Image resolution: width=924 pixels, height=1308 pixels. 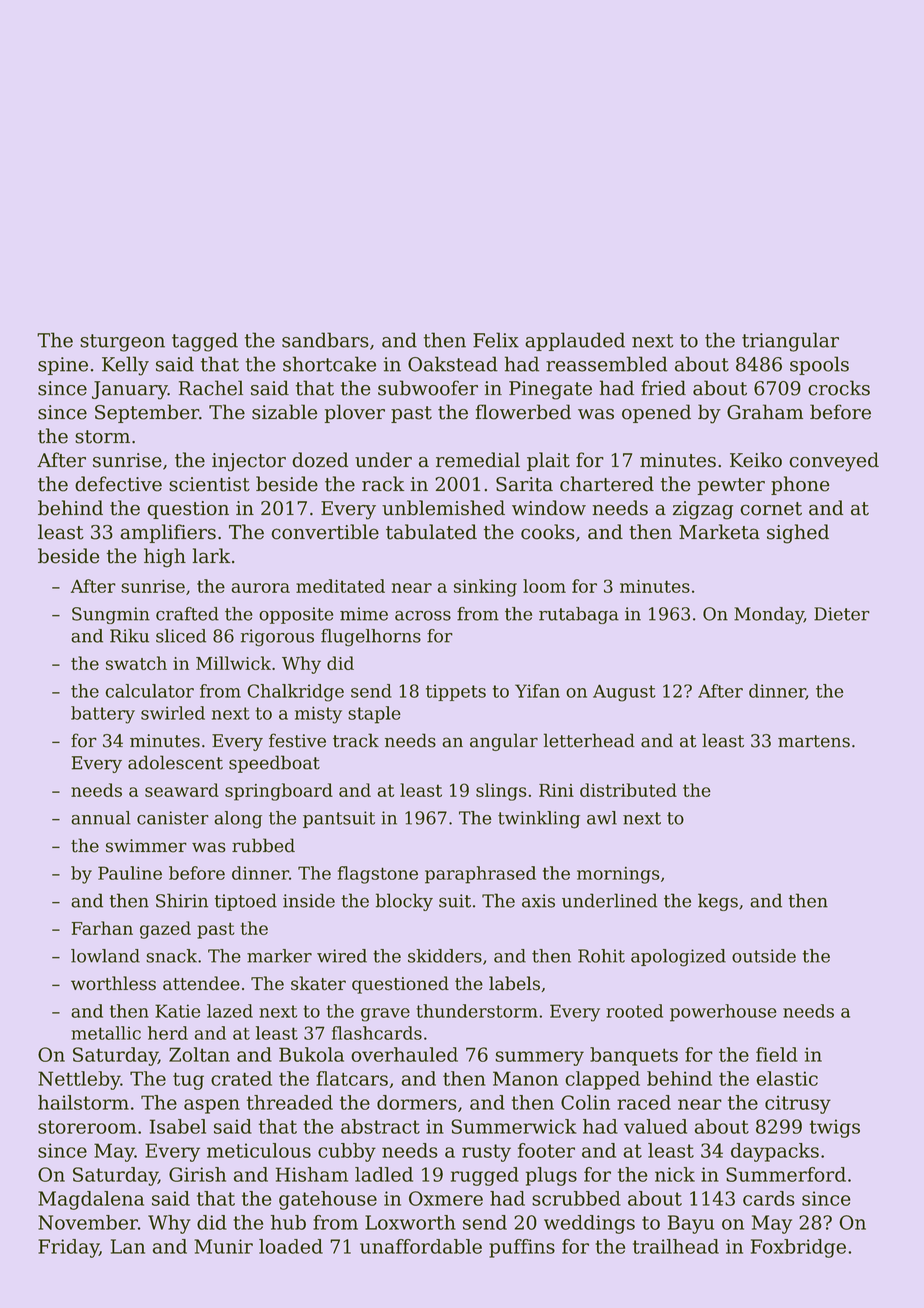 What do you see at coordinates (839, 388) in the screenshot?
I see `crocks` at bounding box center [839, 388].
